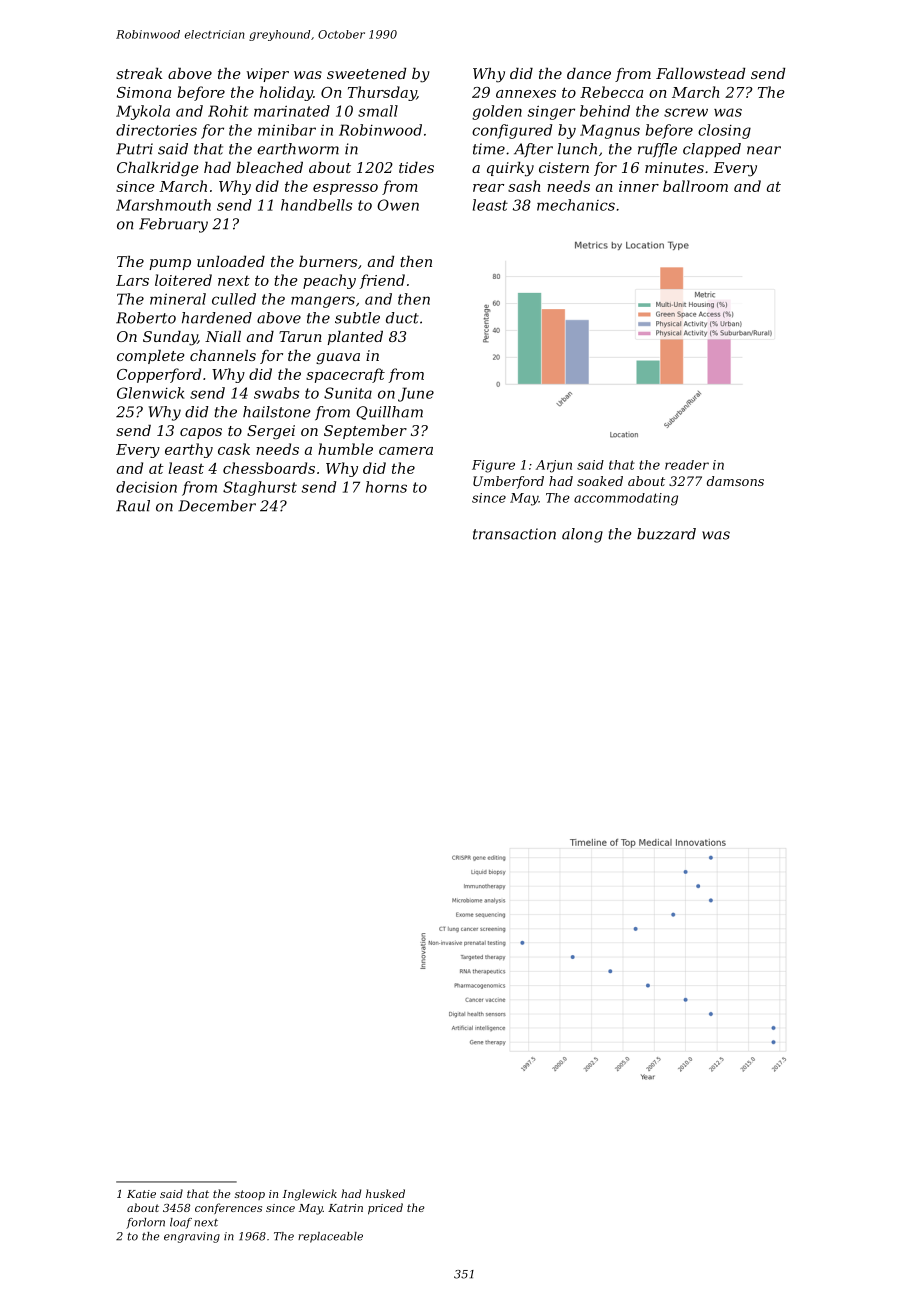  Describe the element at coordinates (250, 1195) in the screenshot. I see `stoop` at that location.
